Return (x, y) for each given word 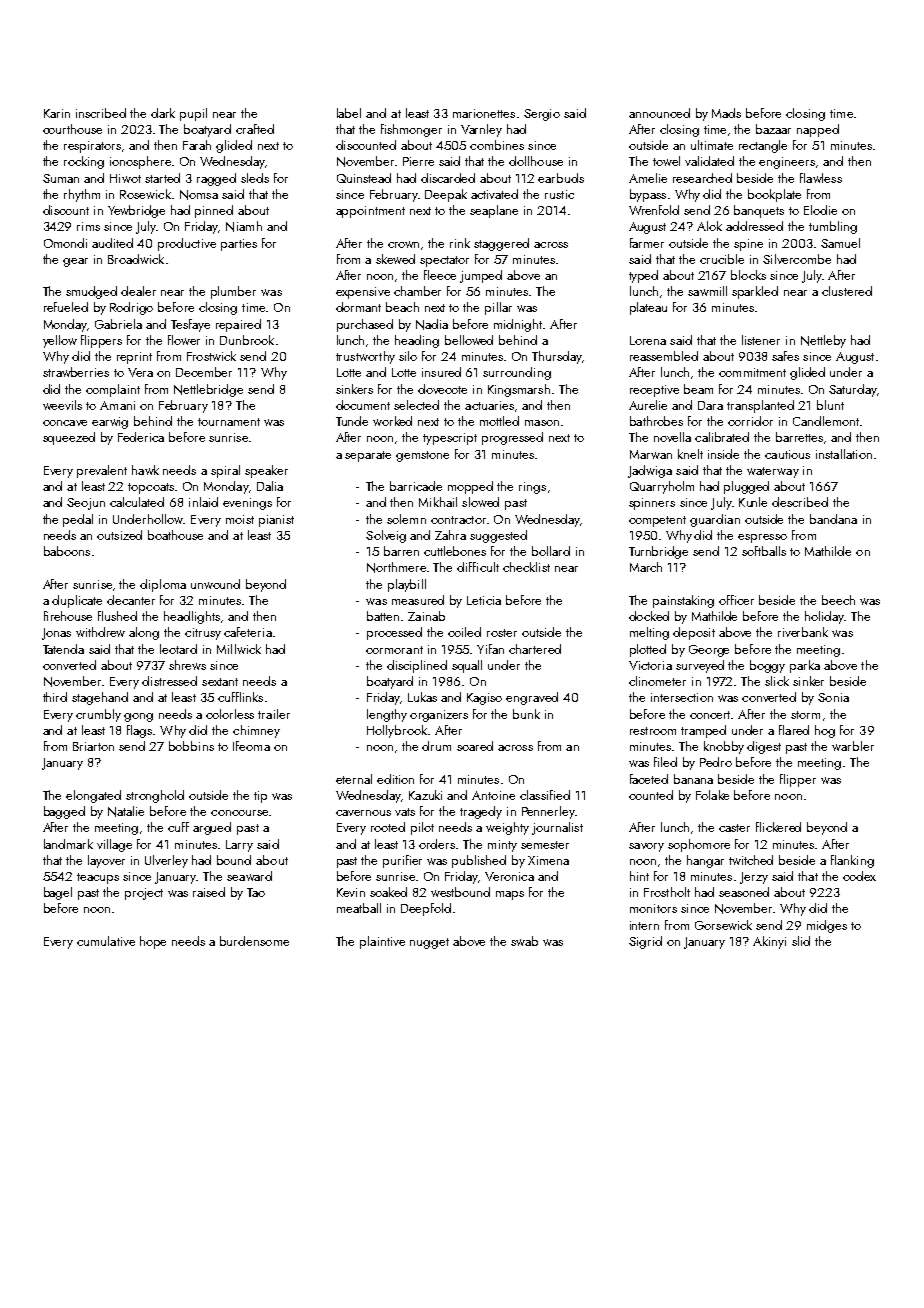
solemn (406, 519)
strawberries (76, 372)
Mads (726, 113)
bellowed (469, 340)
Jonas (56, 634)
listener (761, 340)
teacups (98, 878)
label (349, 113)
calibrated (722, 437)
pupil (193, 114)
